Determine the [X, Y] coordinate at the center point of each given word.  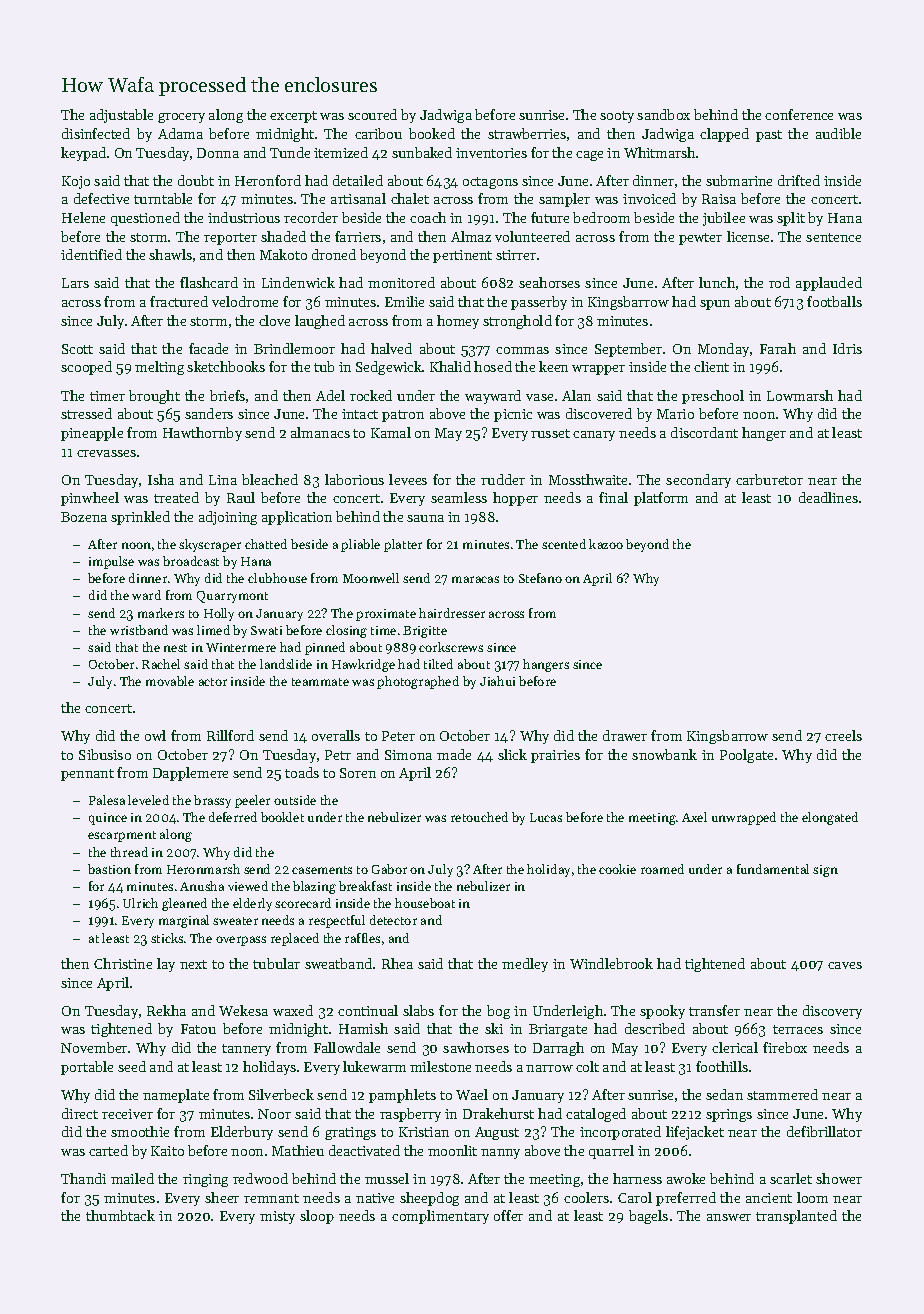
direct [80, 1113]
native [375, 1198]
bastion [109, 869]
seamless [459, 497]
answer [729, 1217]
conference [799, 114]
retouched [479, 817]
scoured [372, 114]
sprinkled [140, 518]
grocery [181, 118]
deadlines [828, 497]
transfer [714, 1010]
